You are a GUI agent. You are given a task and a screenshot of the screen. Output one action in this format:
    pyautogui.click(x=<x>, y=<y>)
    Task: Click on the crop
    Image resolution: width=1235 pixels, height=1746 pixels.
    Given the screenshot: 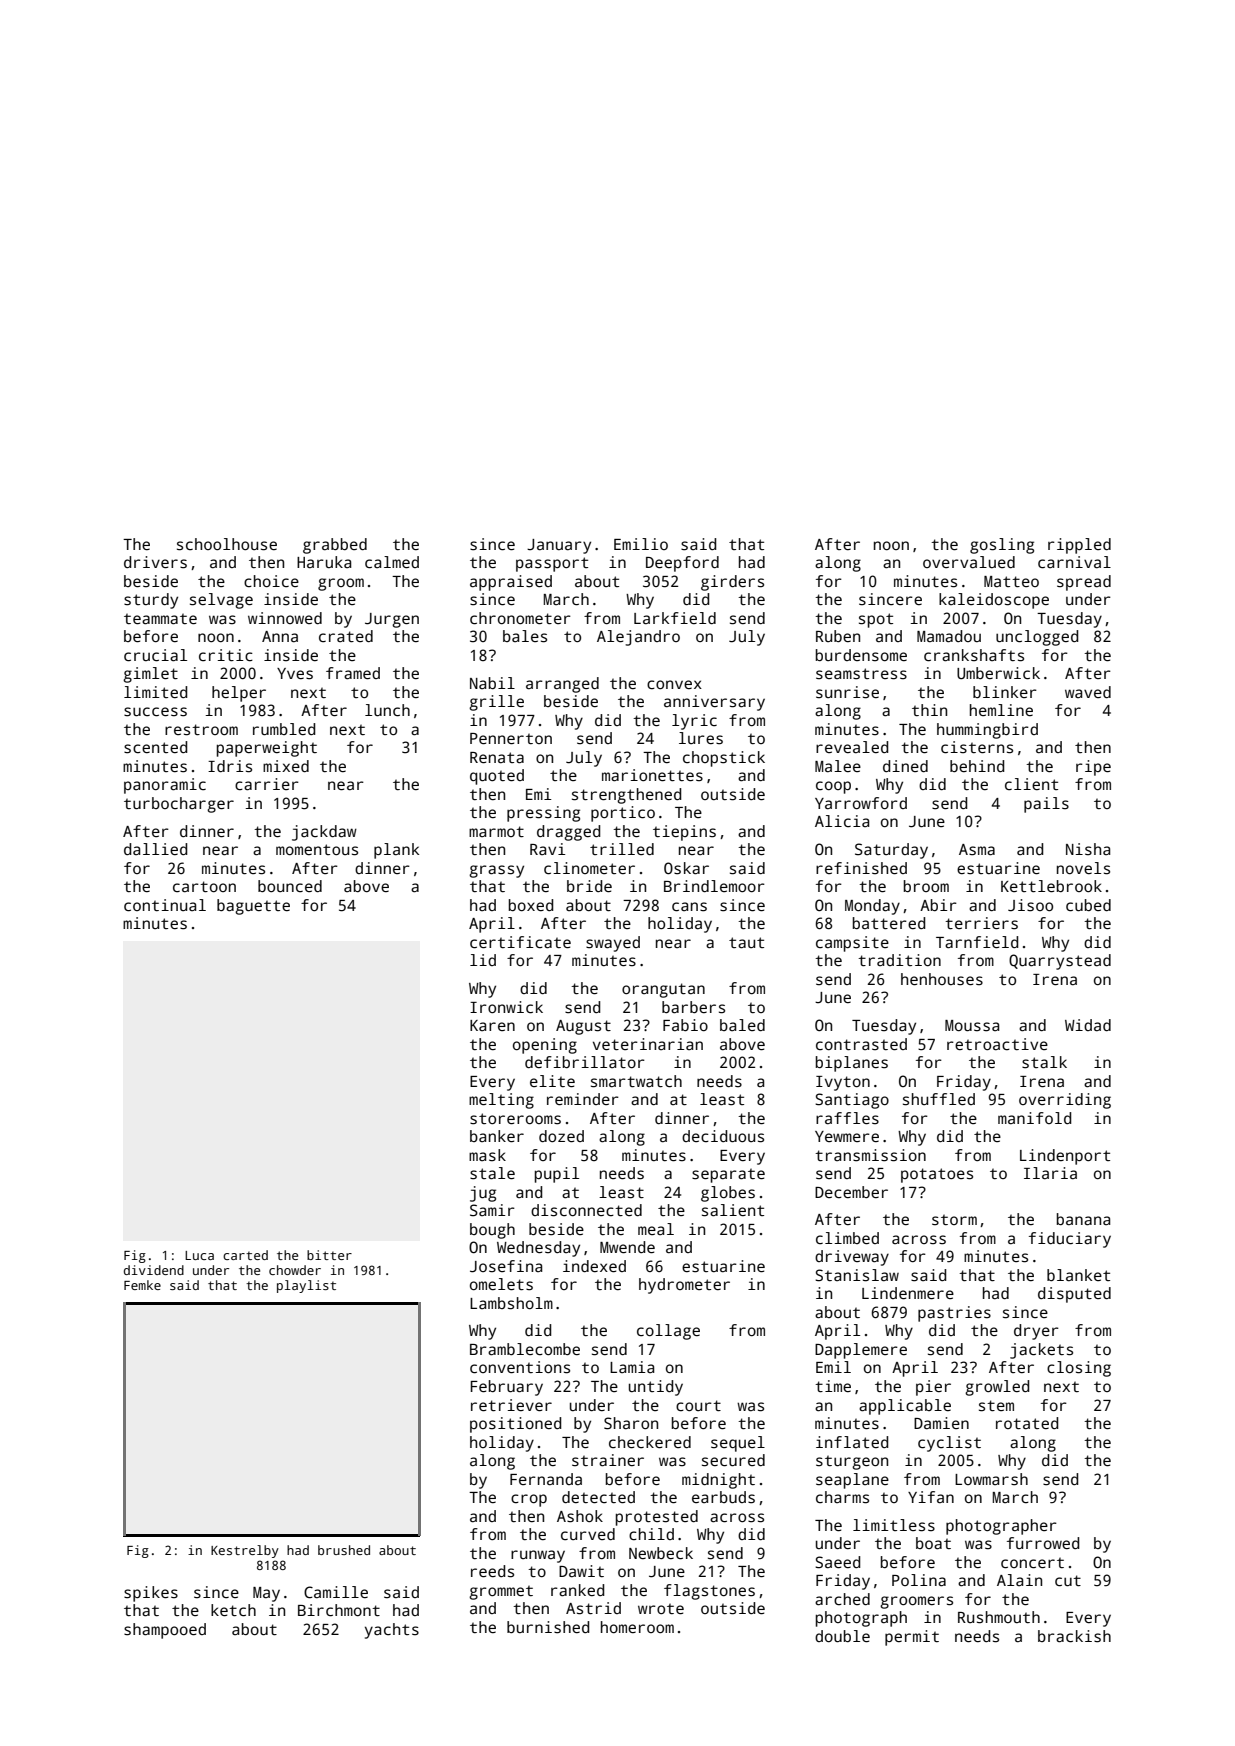 What is the action you would take?
    pyautogui.click(x=529, y=1500)
